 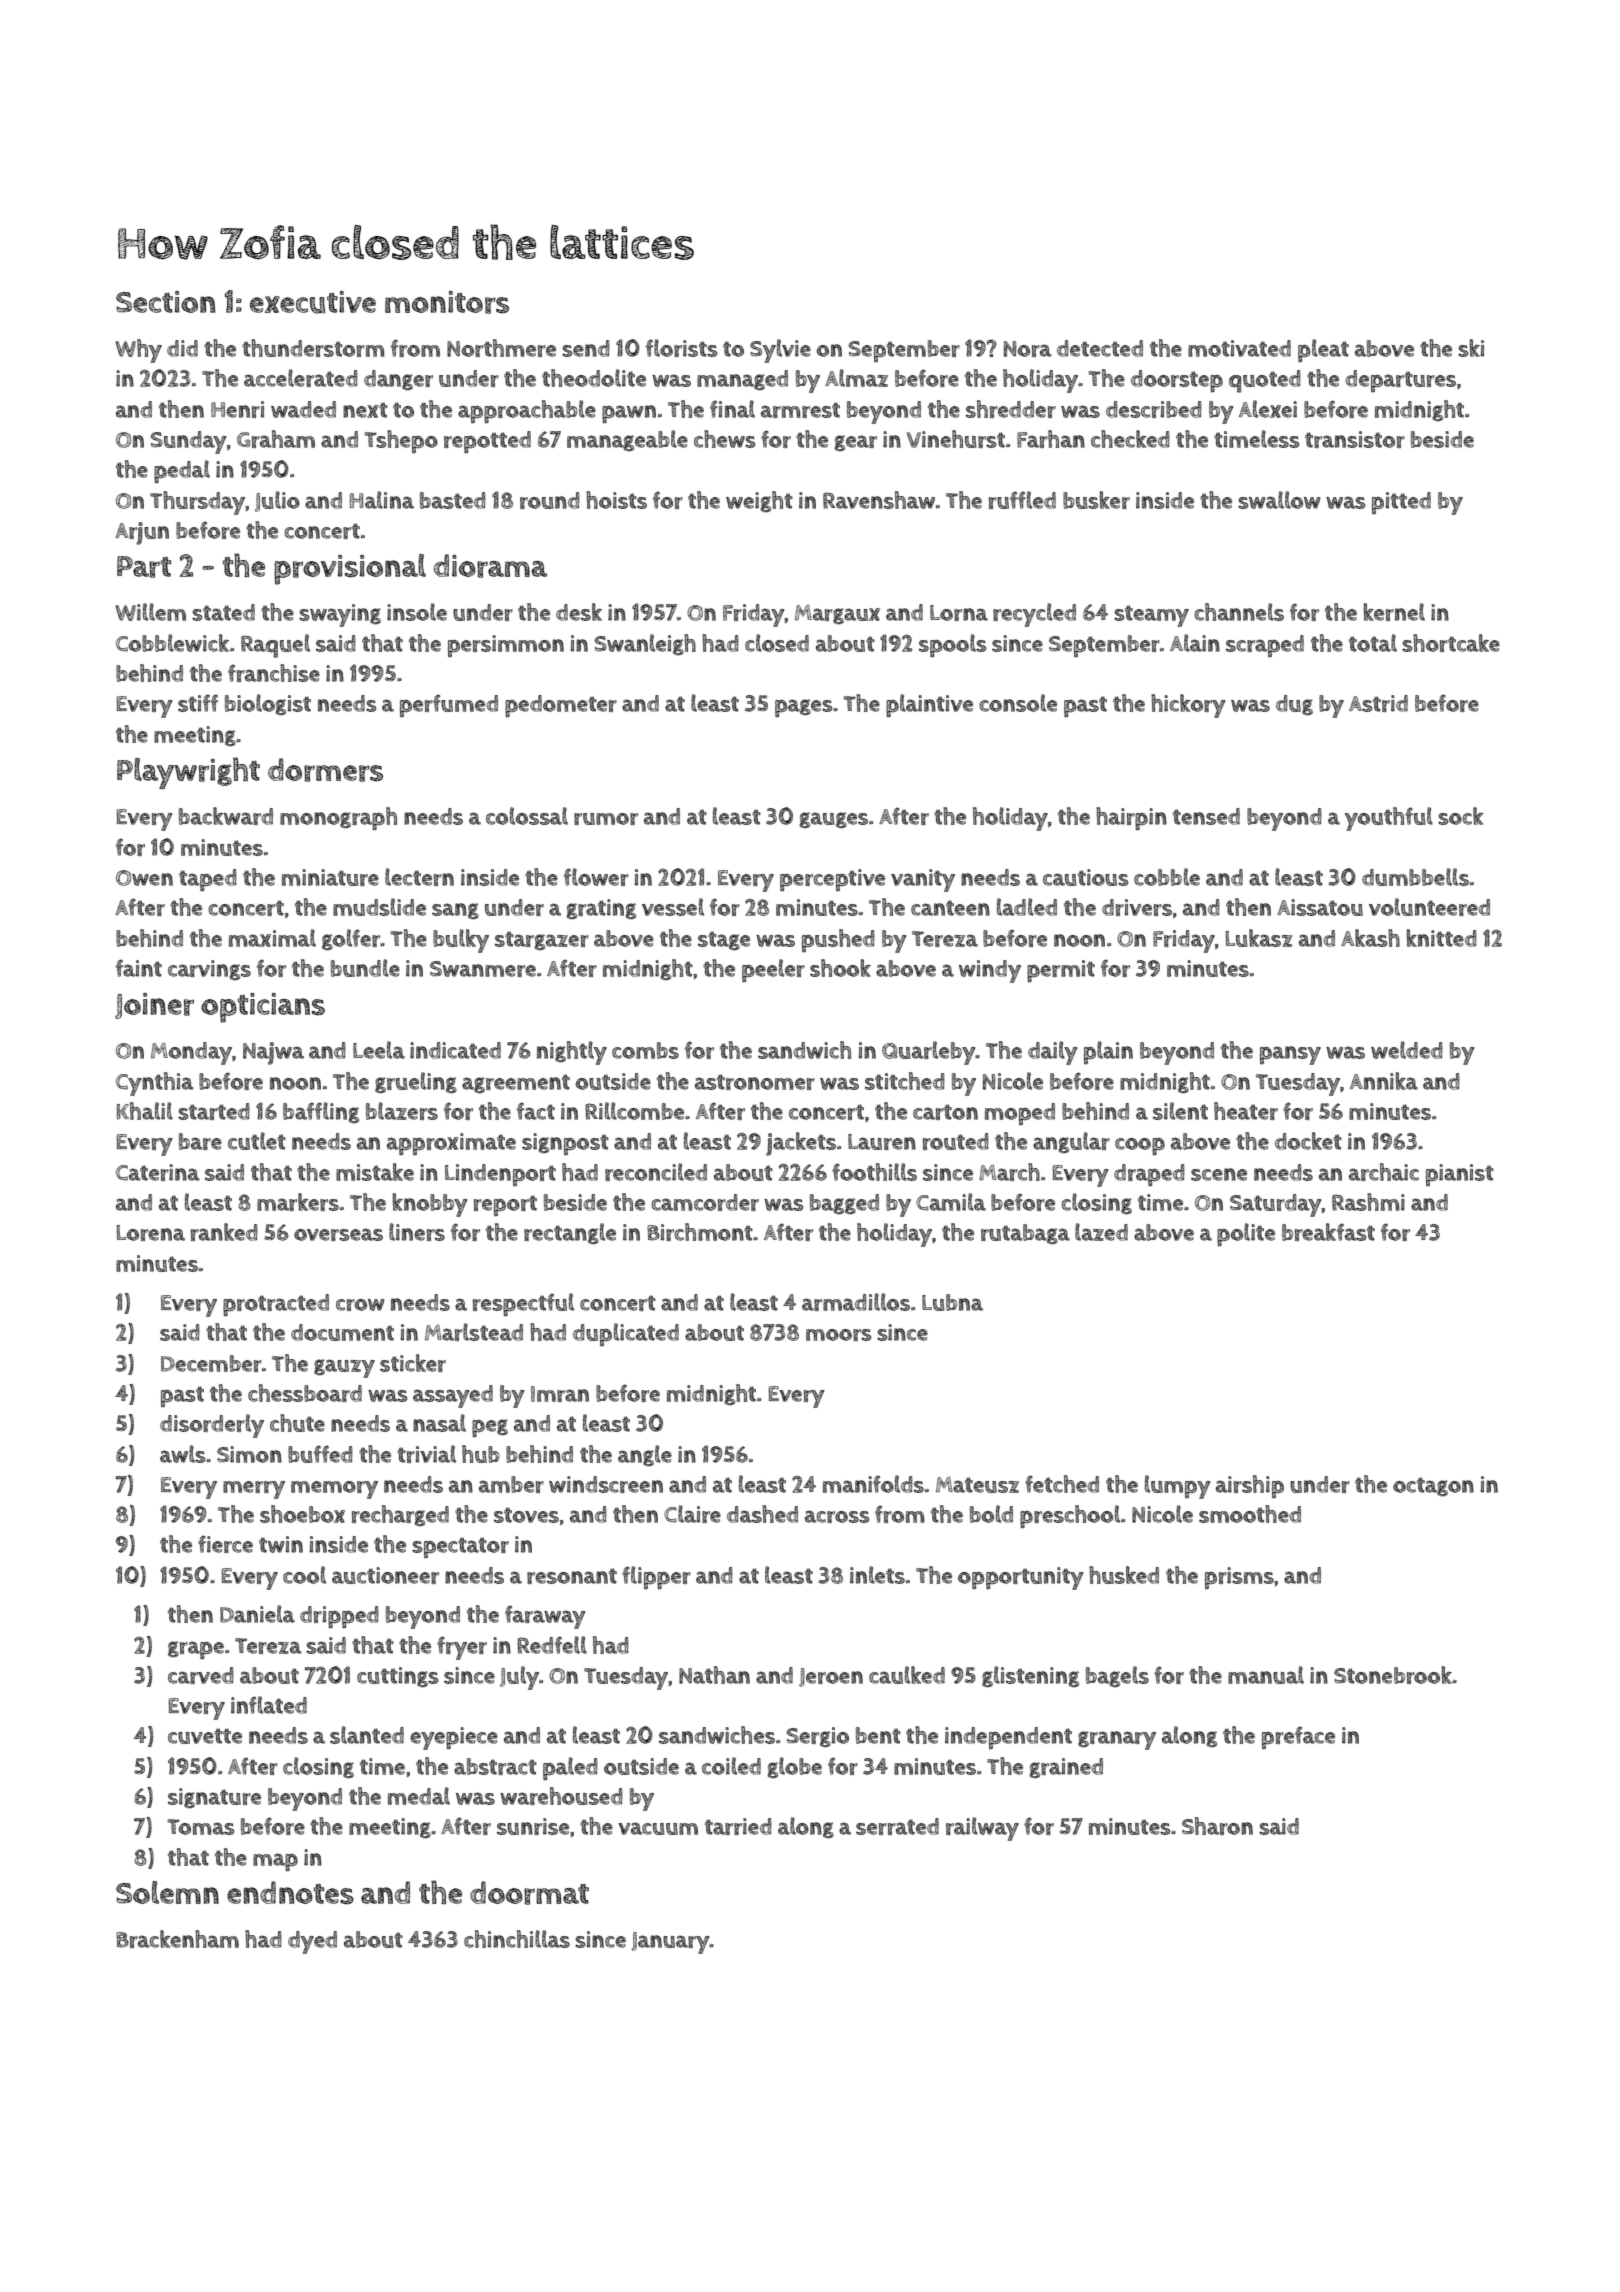 I want to click on January, so click(x=671, y=1943).
